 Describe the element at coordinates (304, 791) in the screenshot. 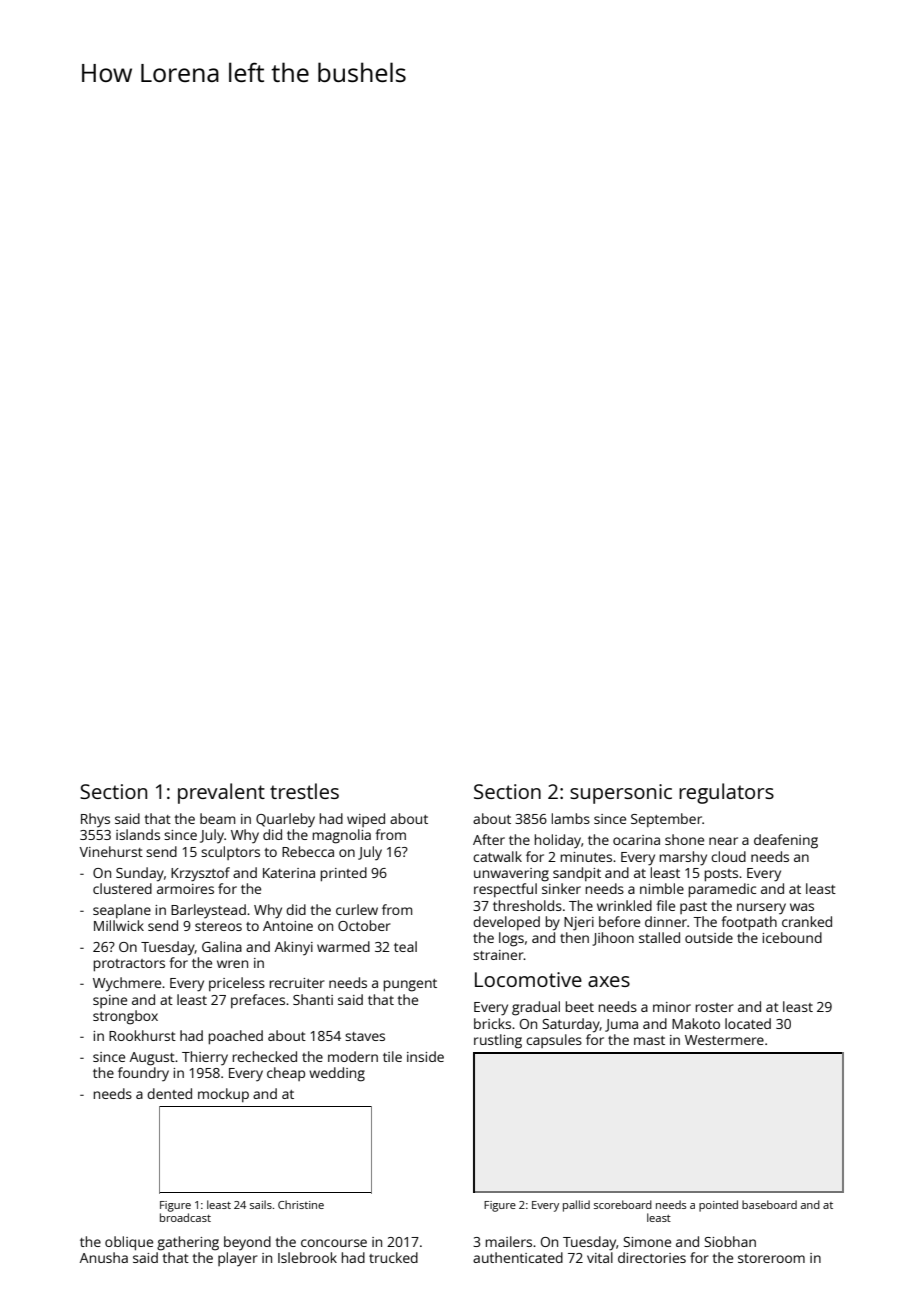

I see `trestles` at that location.
